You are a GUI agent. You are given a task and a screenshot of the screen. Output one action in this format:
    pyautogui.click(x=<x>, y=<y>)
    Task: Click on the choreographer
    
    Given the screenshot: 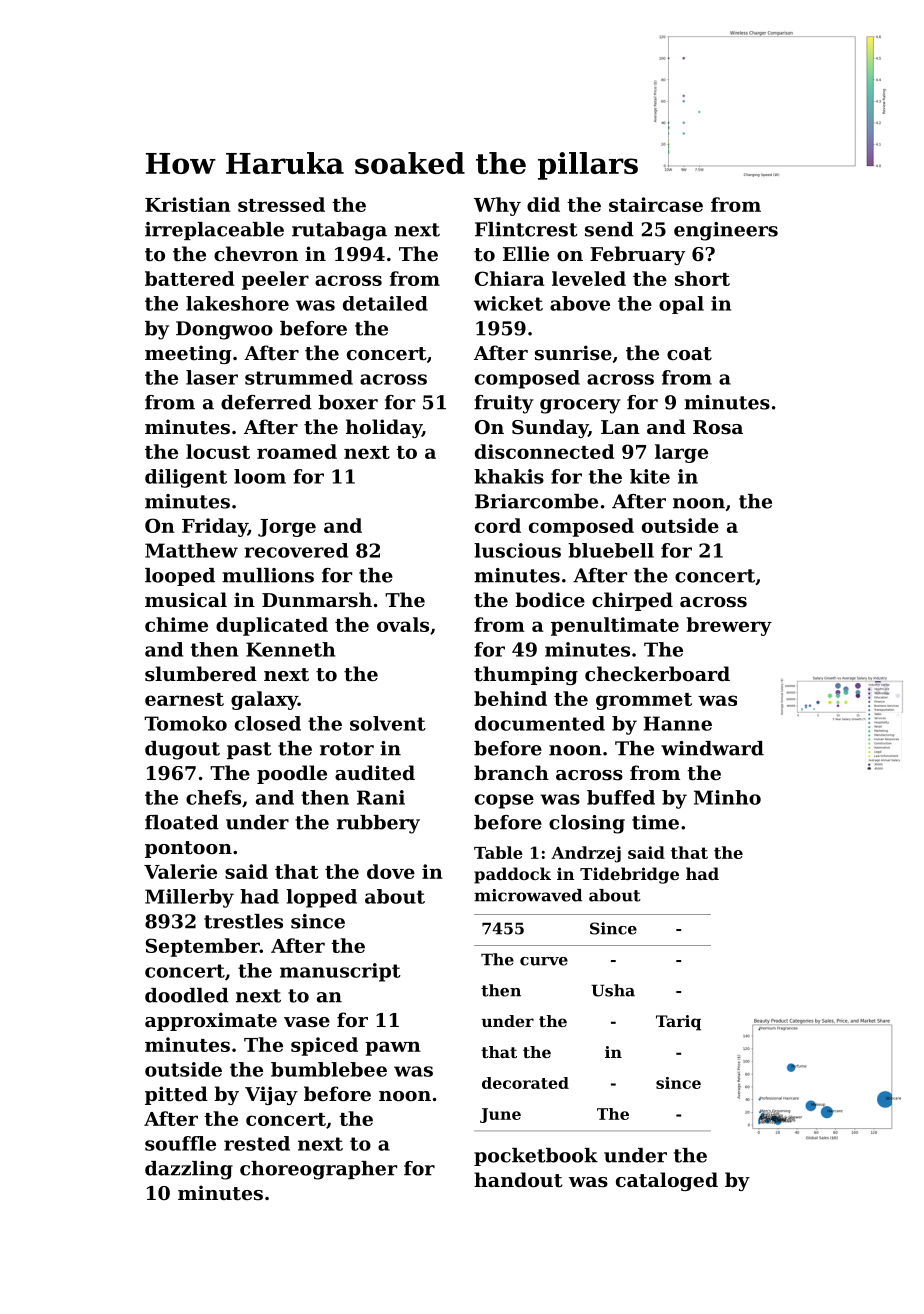 What is the action you would take?
    pyautogui.click(x=318, y=1170)
